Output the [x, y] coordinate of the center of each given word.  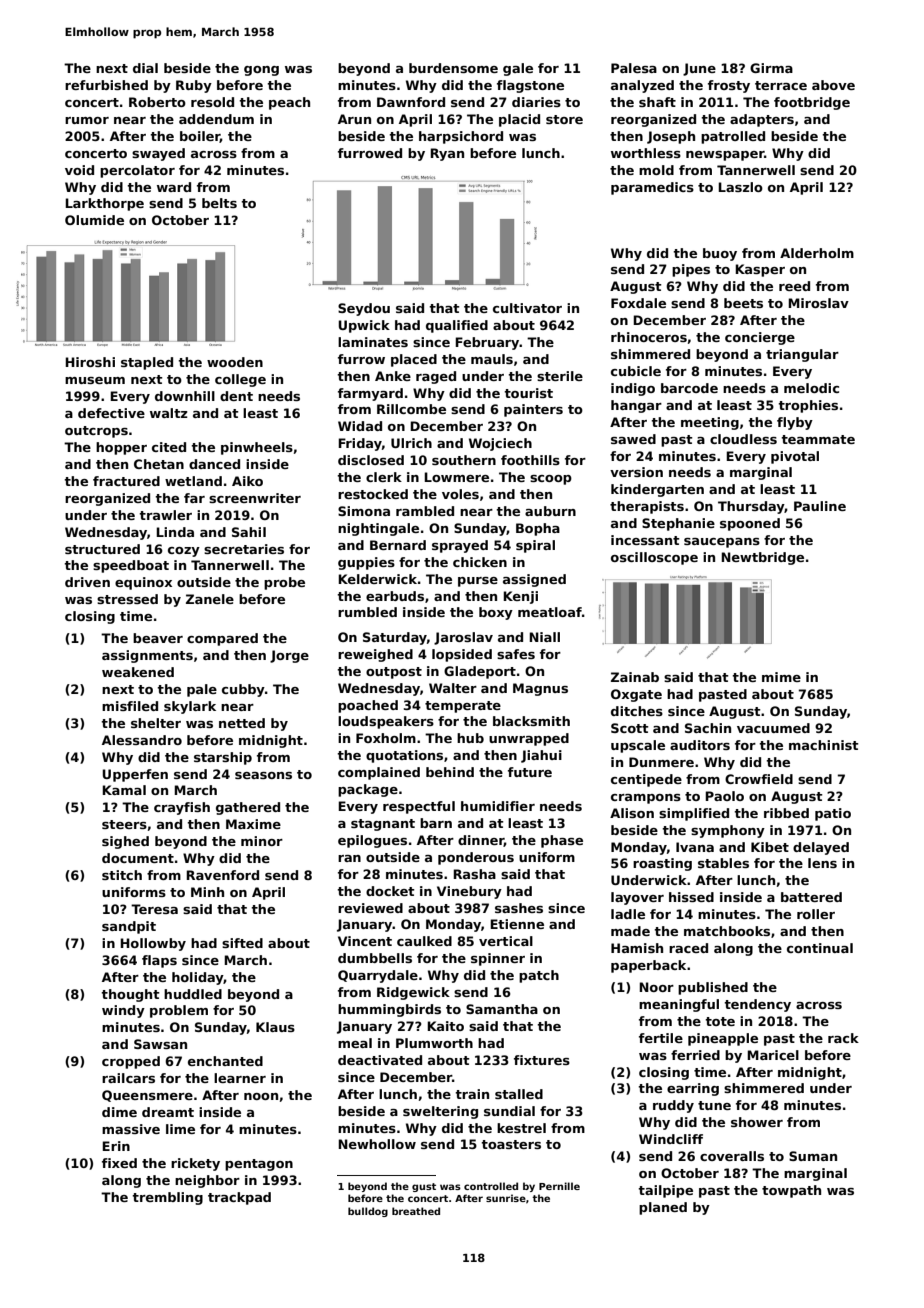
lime [180, 1129]
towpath [791, 1191]
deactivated [380, 1060]
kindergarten [657, 490]
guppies [366, 563]
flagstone [530, 86]
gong [261, 71]
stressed [127, 599]
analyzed [642, 86]
